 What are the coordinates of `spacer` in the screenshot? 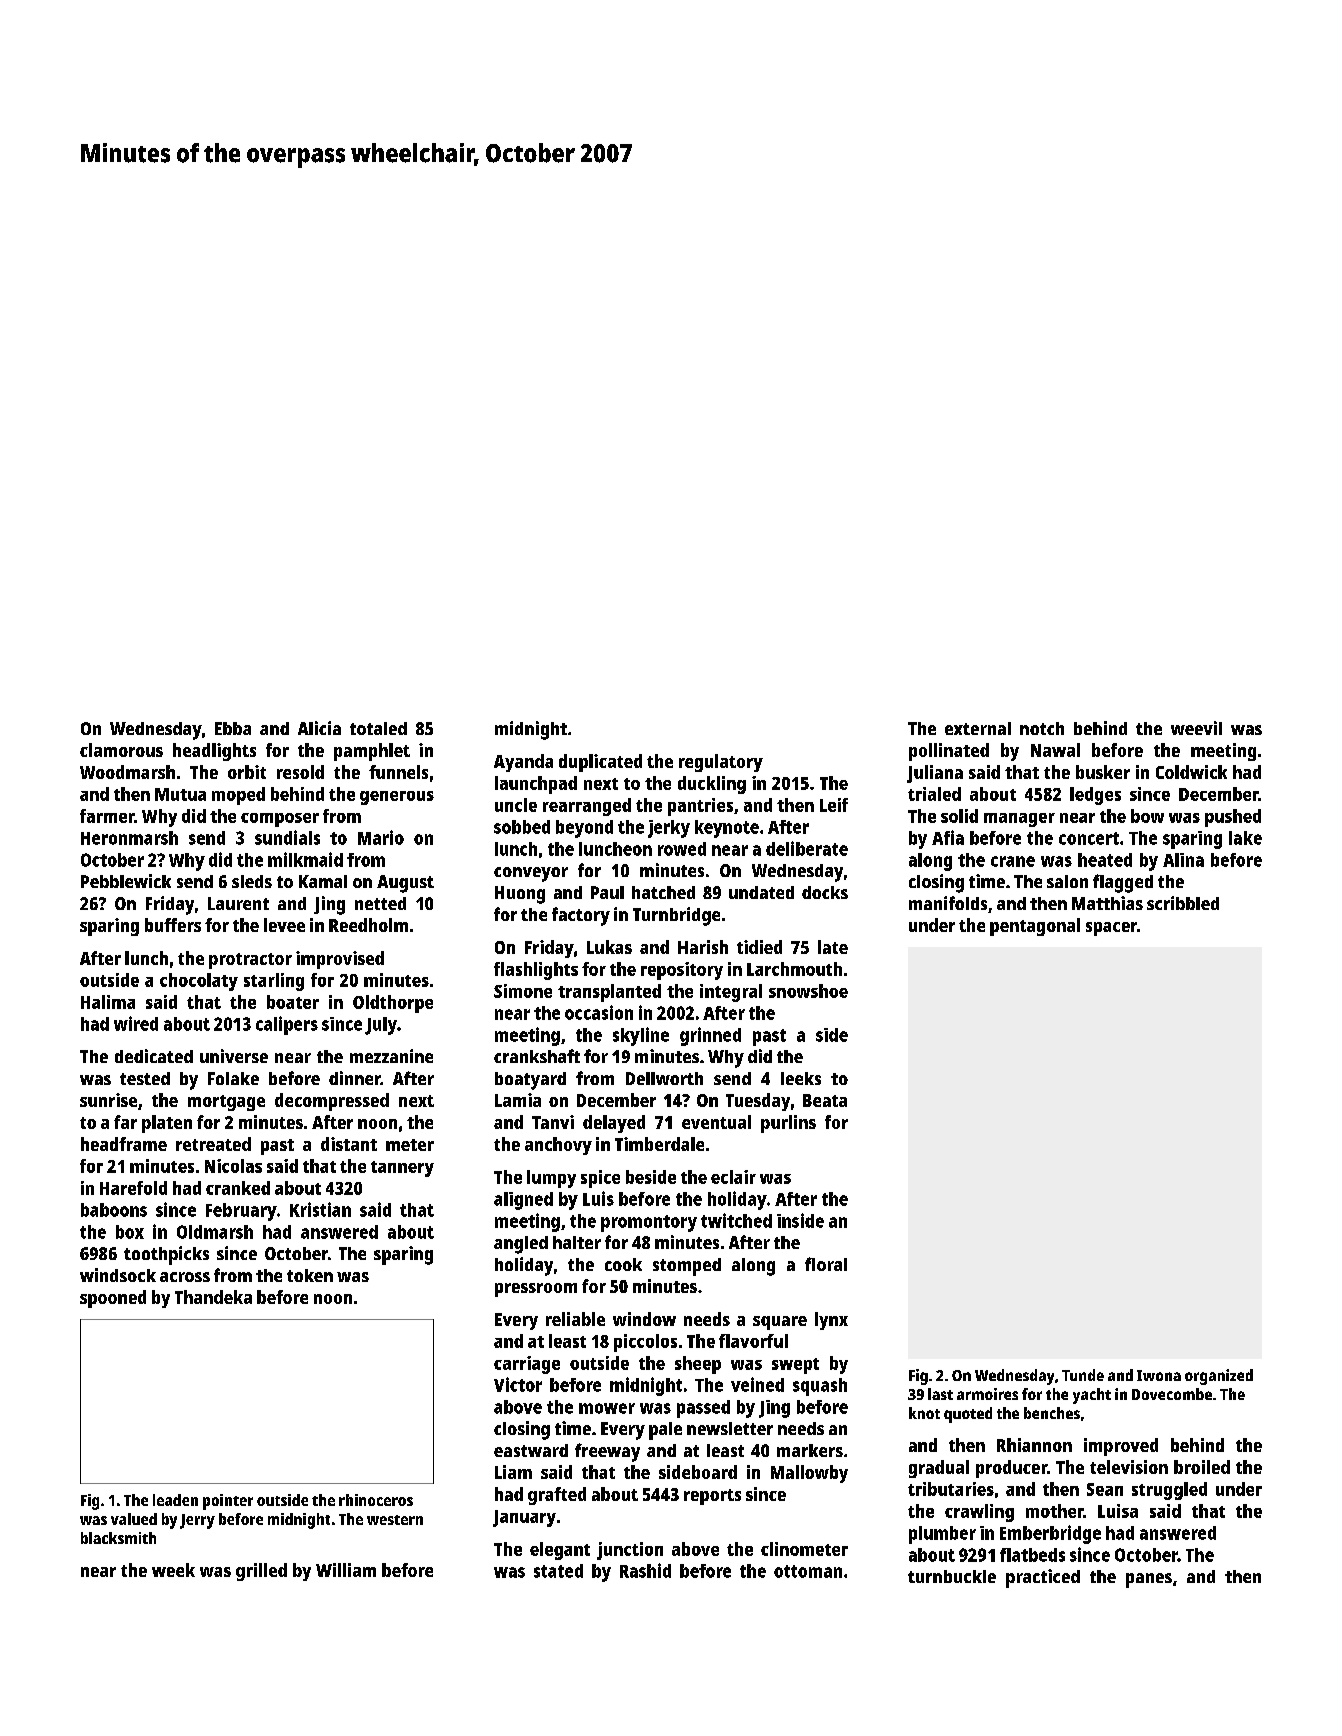 It's located at (1111, 929).
